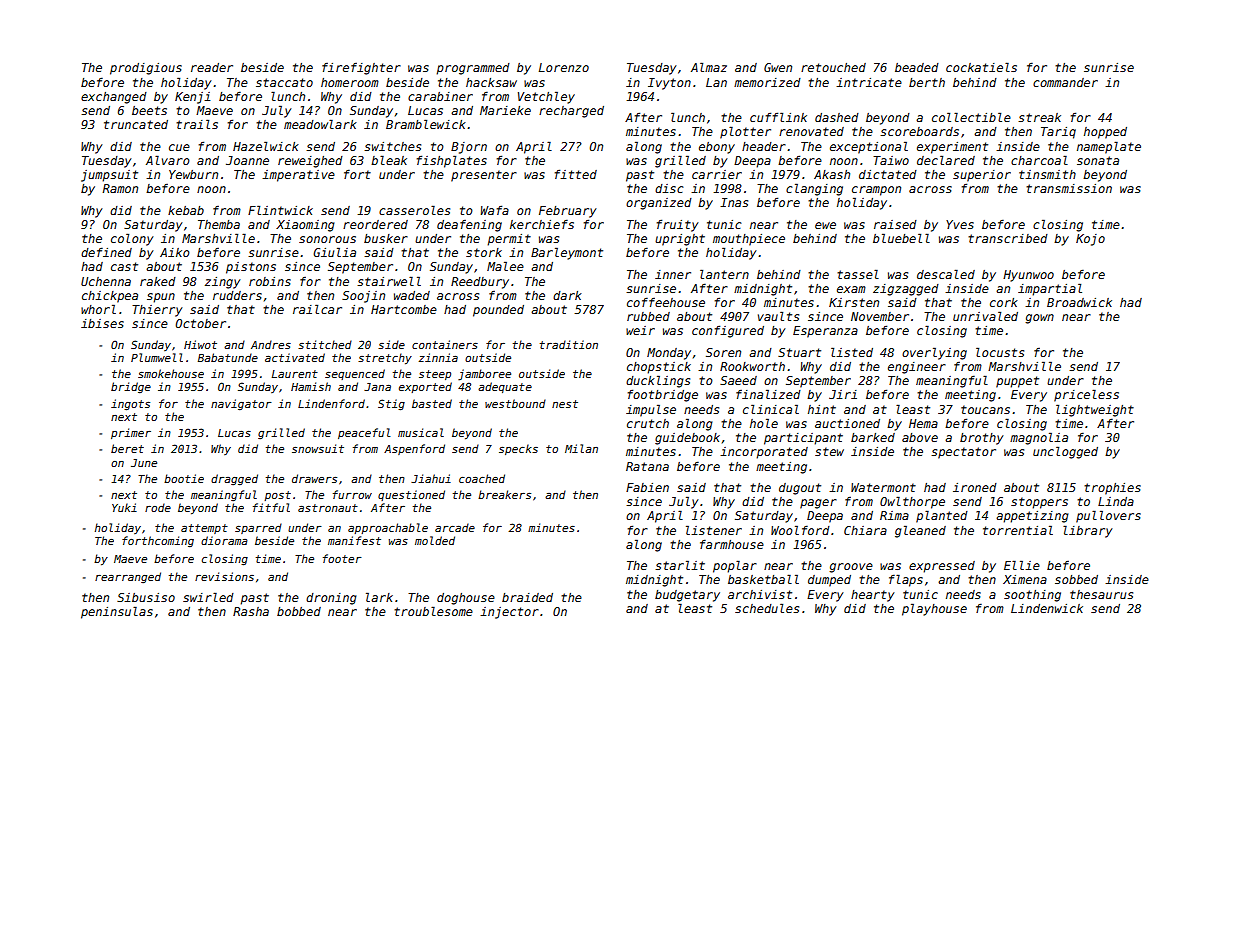  I want to click on Ramon, so click(120, 188).
